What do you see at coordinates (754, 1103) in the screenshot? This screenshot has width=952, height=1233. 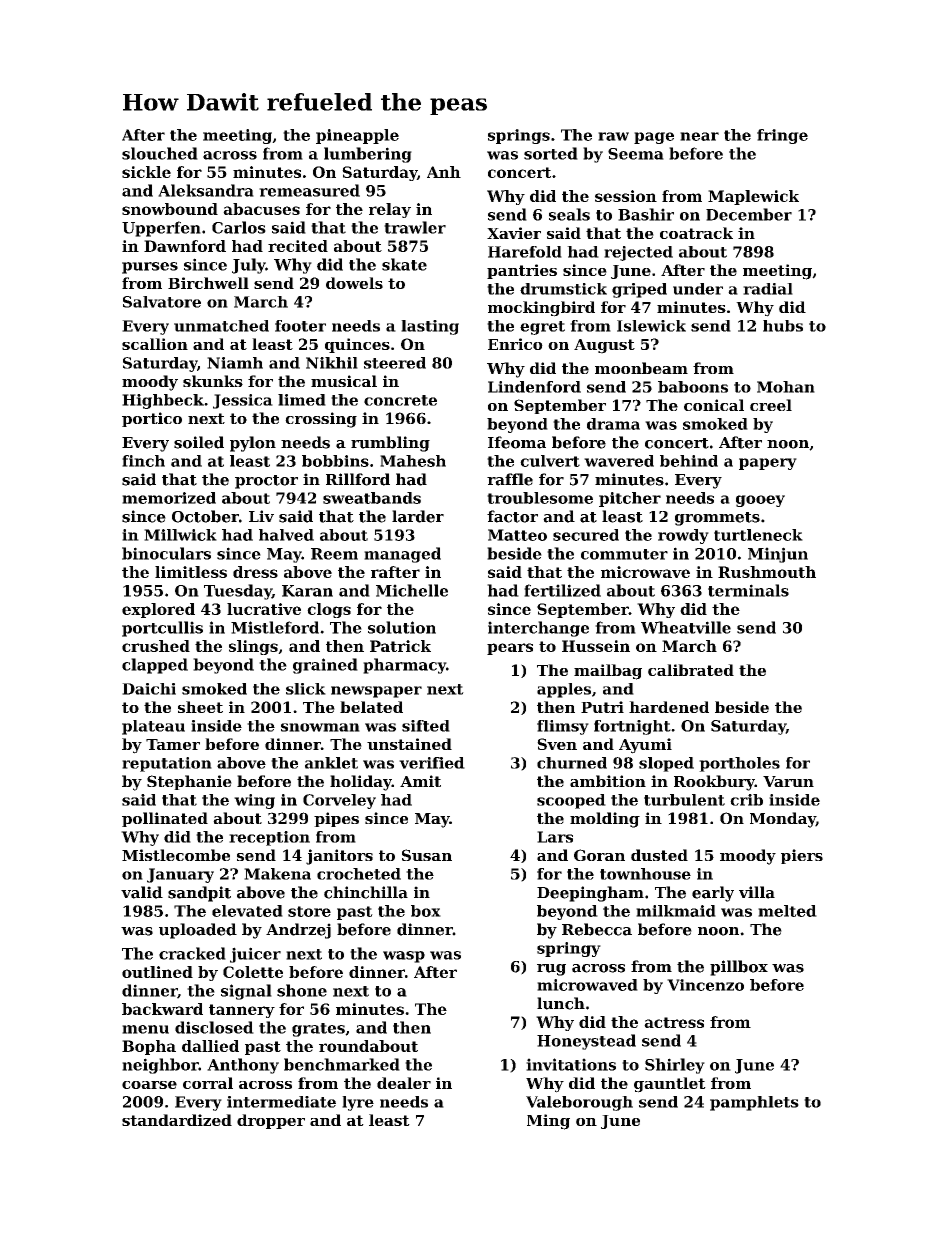 I see `pamphlets` at bounding box center [754, 1103].
